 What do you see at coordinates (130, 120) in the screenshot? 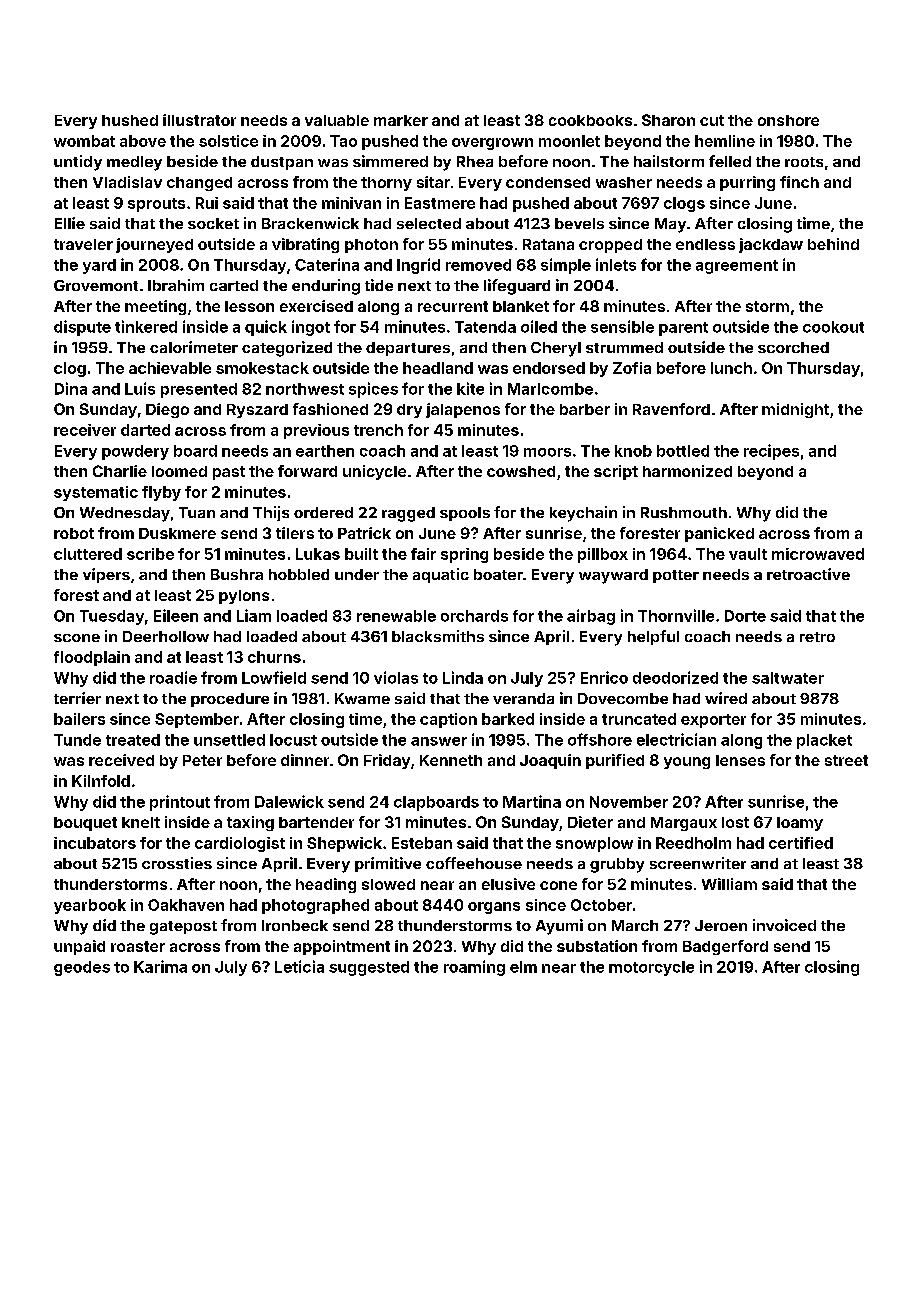
I see `hushed` at bounding box center [130, 120].
